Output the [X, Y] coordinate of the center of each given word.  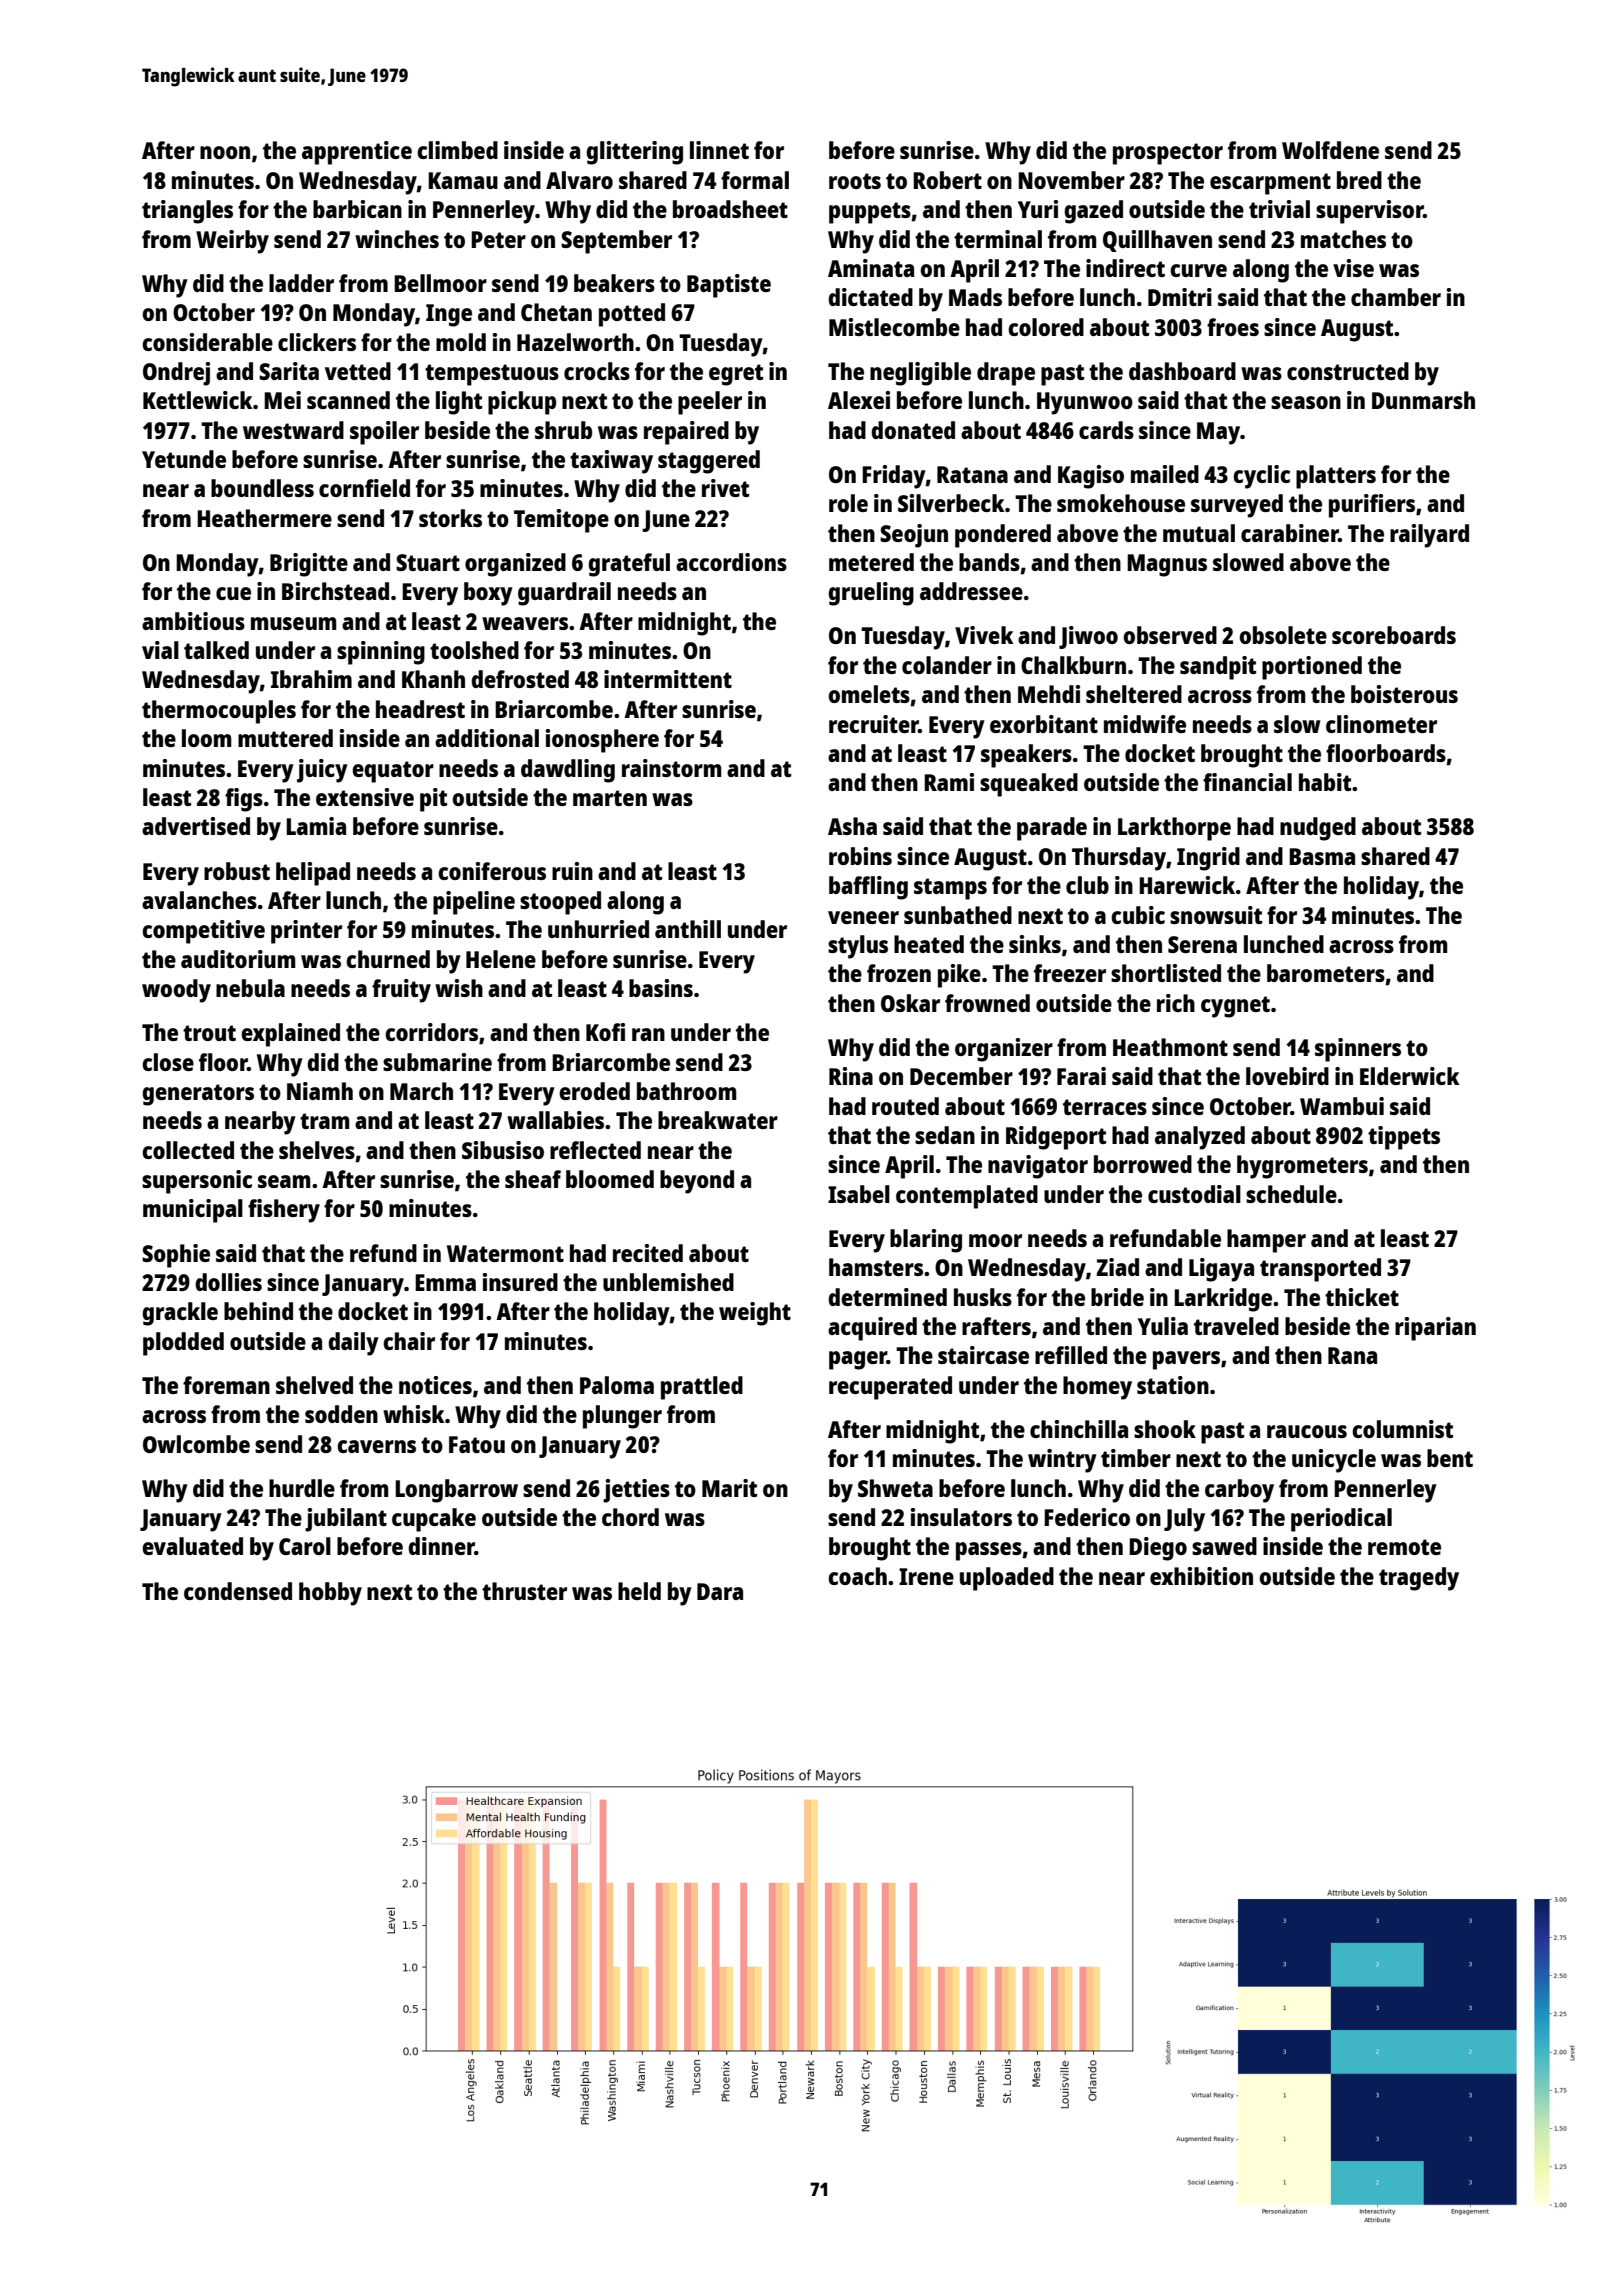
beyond [697, 1182]
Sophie [176, 1256]
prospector [1168, 154]
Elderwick [1410, 1076]
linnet [719, 150]
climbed [457, 150]
